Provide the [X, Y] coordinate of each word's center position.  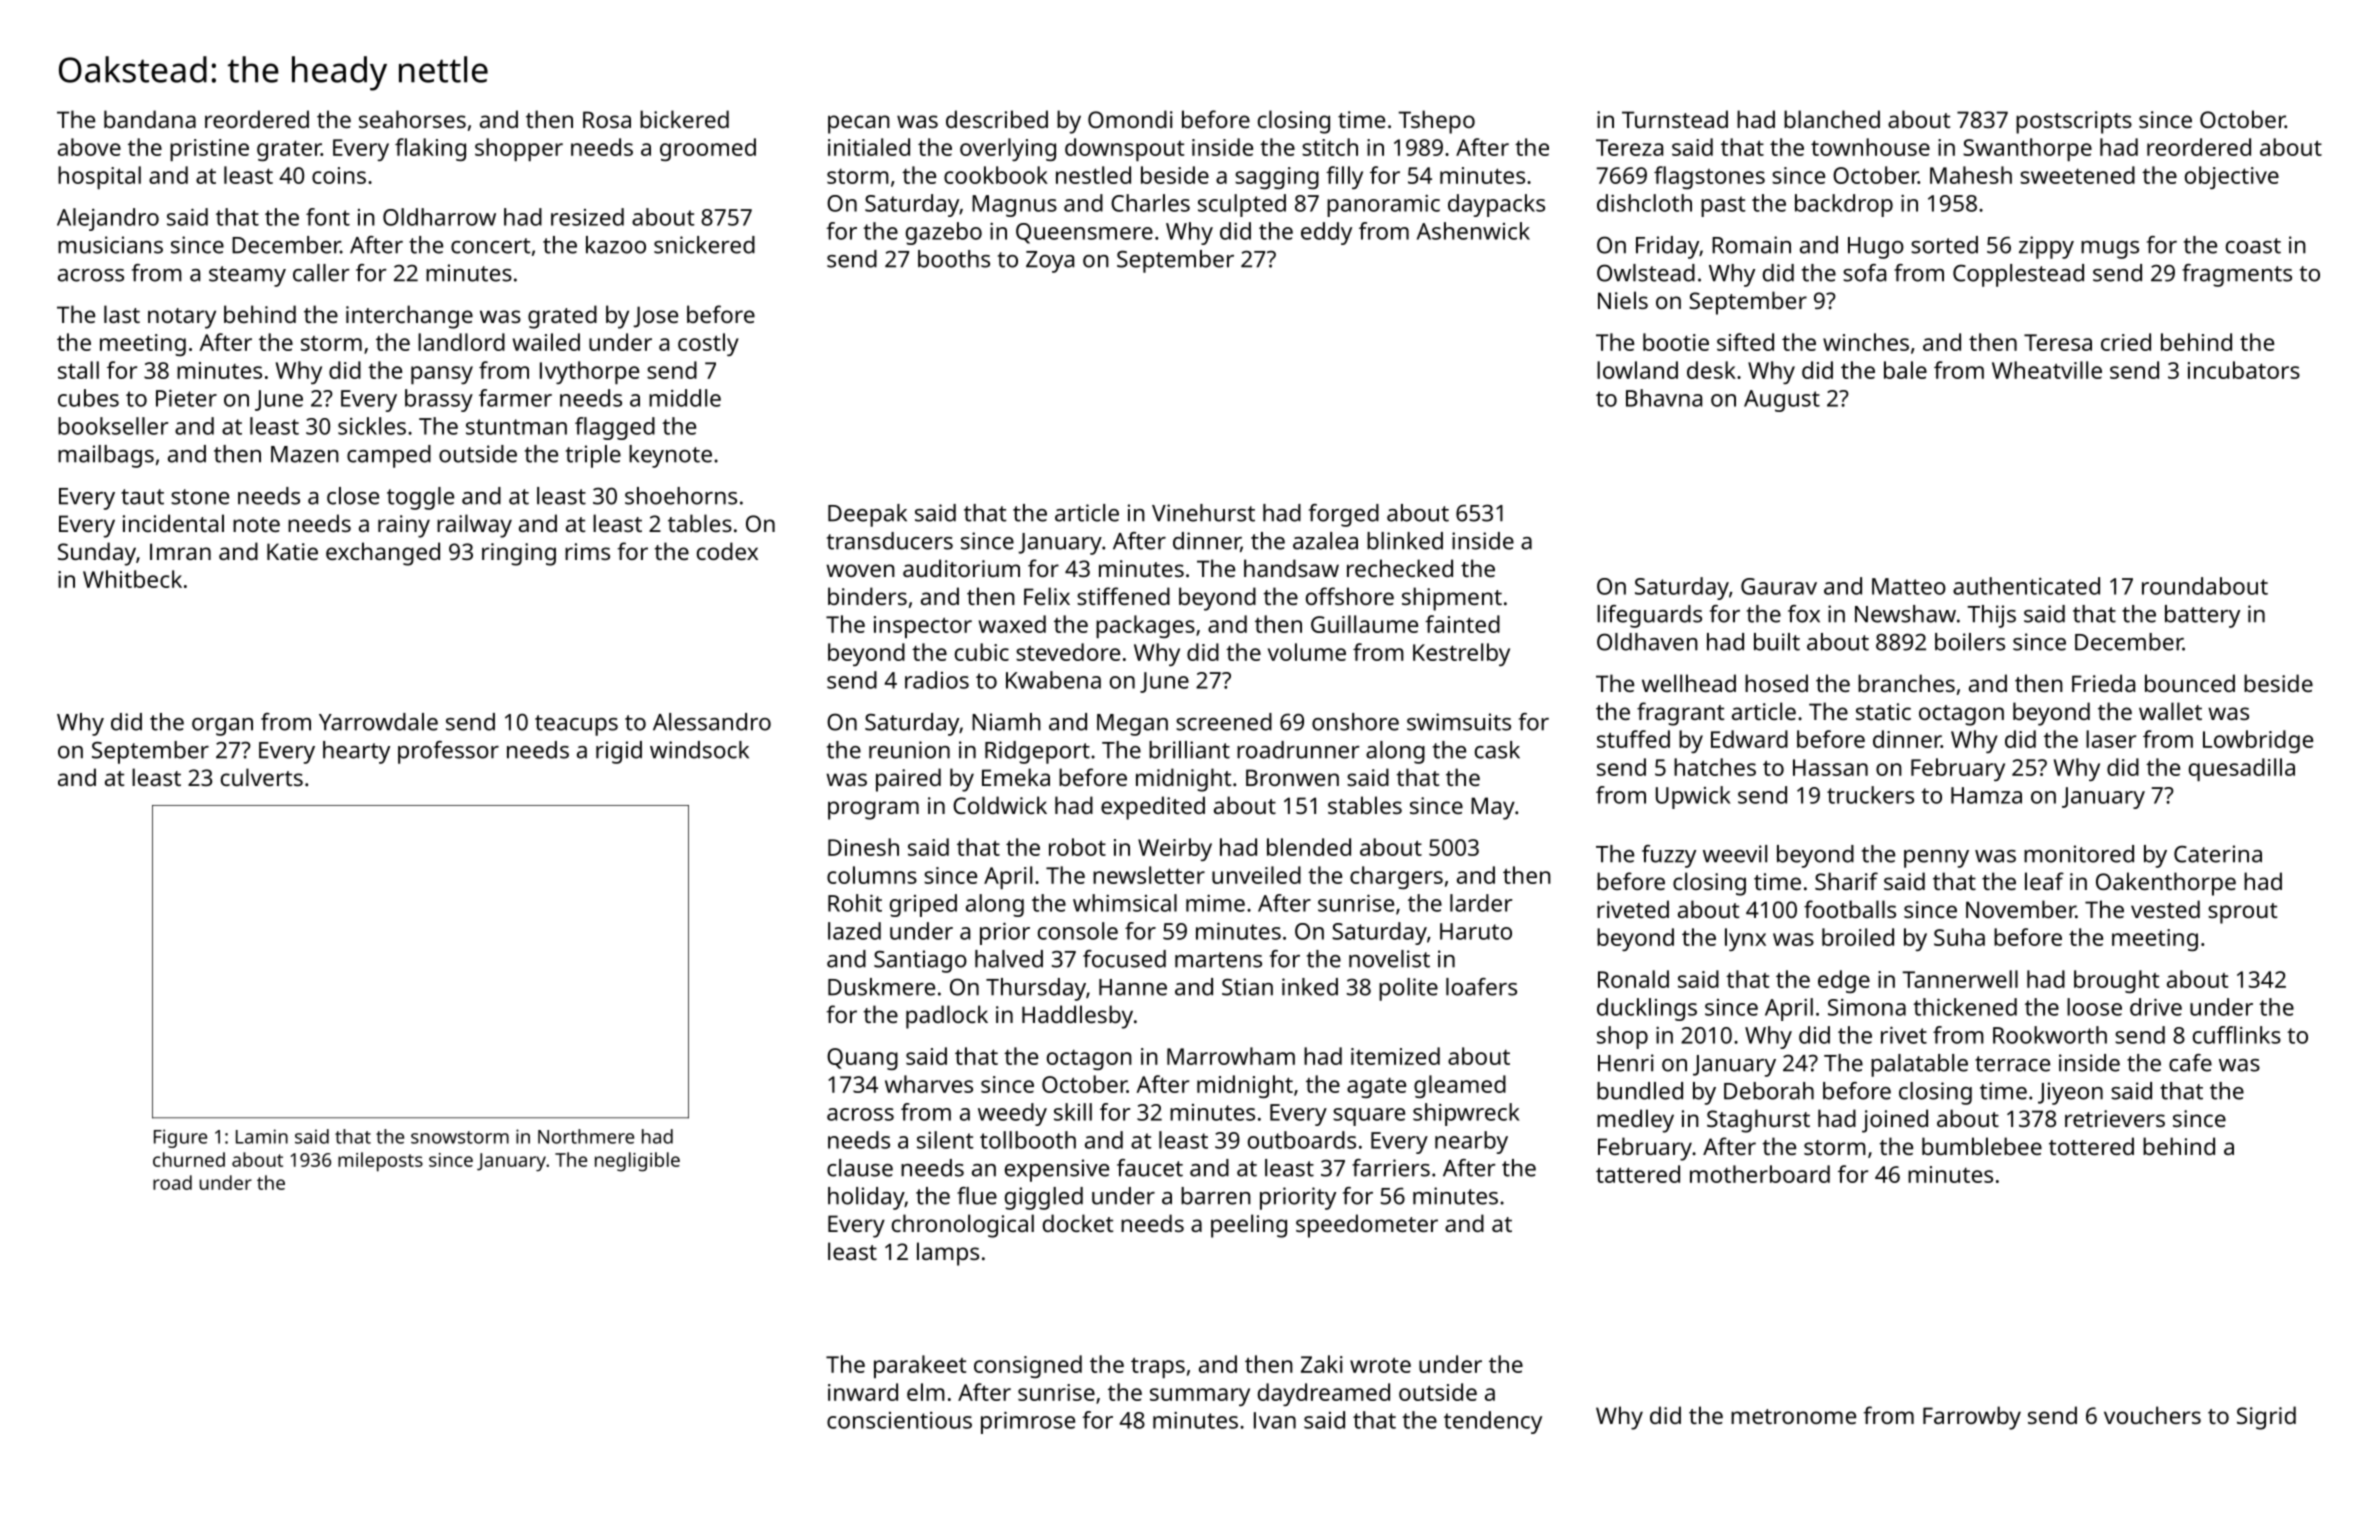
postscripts [2074, 122]
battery [2202, 616]
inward [863, 1392]
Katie [292, 551]
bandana [150, 119]
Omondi [1130, 119]
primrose [1028, 1422]
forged [1344, 515]
